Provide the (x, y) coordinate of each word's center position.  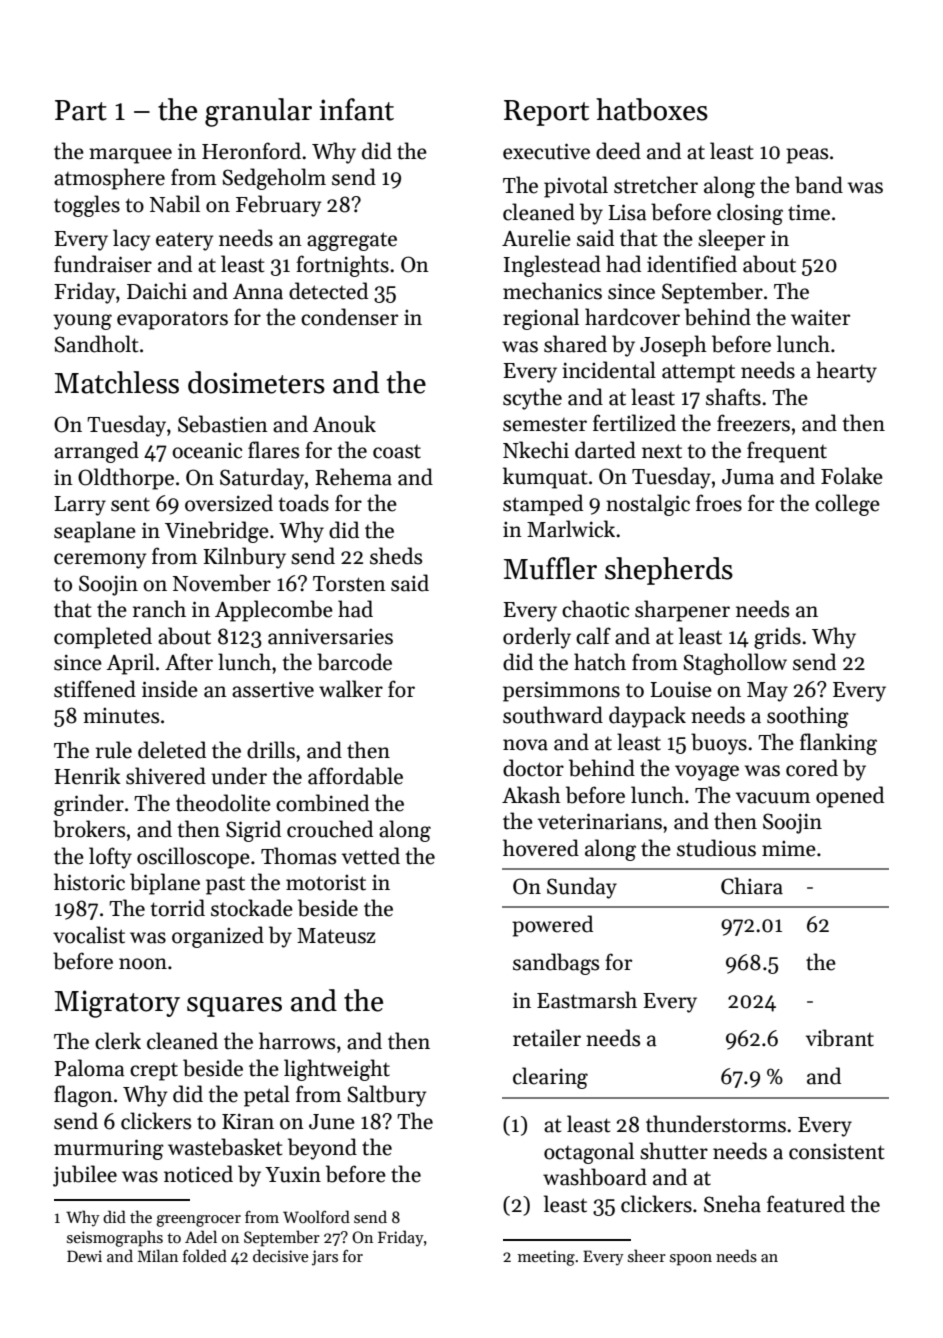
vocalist (89, 935)
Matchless (117, 382)
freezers (753, 423)
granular (258, 112)
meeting (546, 1258)
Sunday (582, 888)
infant (356, 109)
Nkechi (536, 450)
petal (267, 1096)
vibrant (840, 1038)
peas (807, 156)
